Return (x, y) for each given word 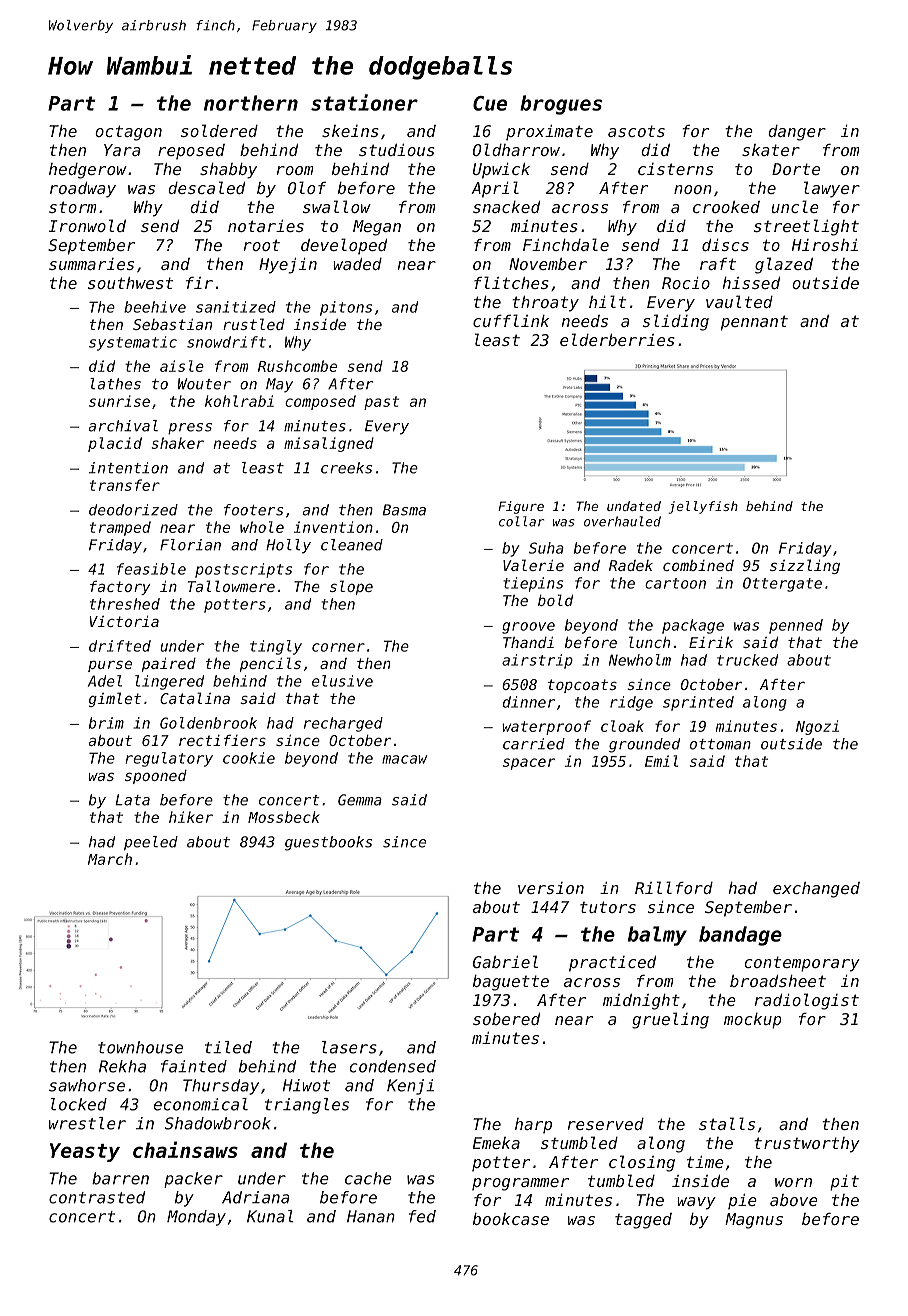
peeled (151, 843)
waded (358, 264)
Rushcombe (297, 366)
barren (120, 1178)
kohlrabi (239, 401)
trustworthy (807, 1145)
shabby (228, 171)
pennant (754, 323)
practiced (612, 964)
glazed (784, 265)
